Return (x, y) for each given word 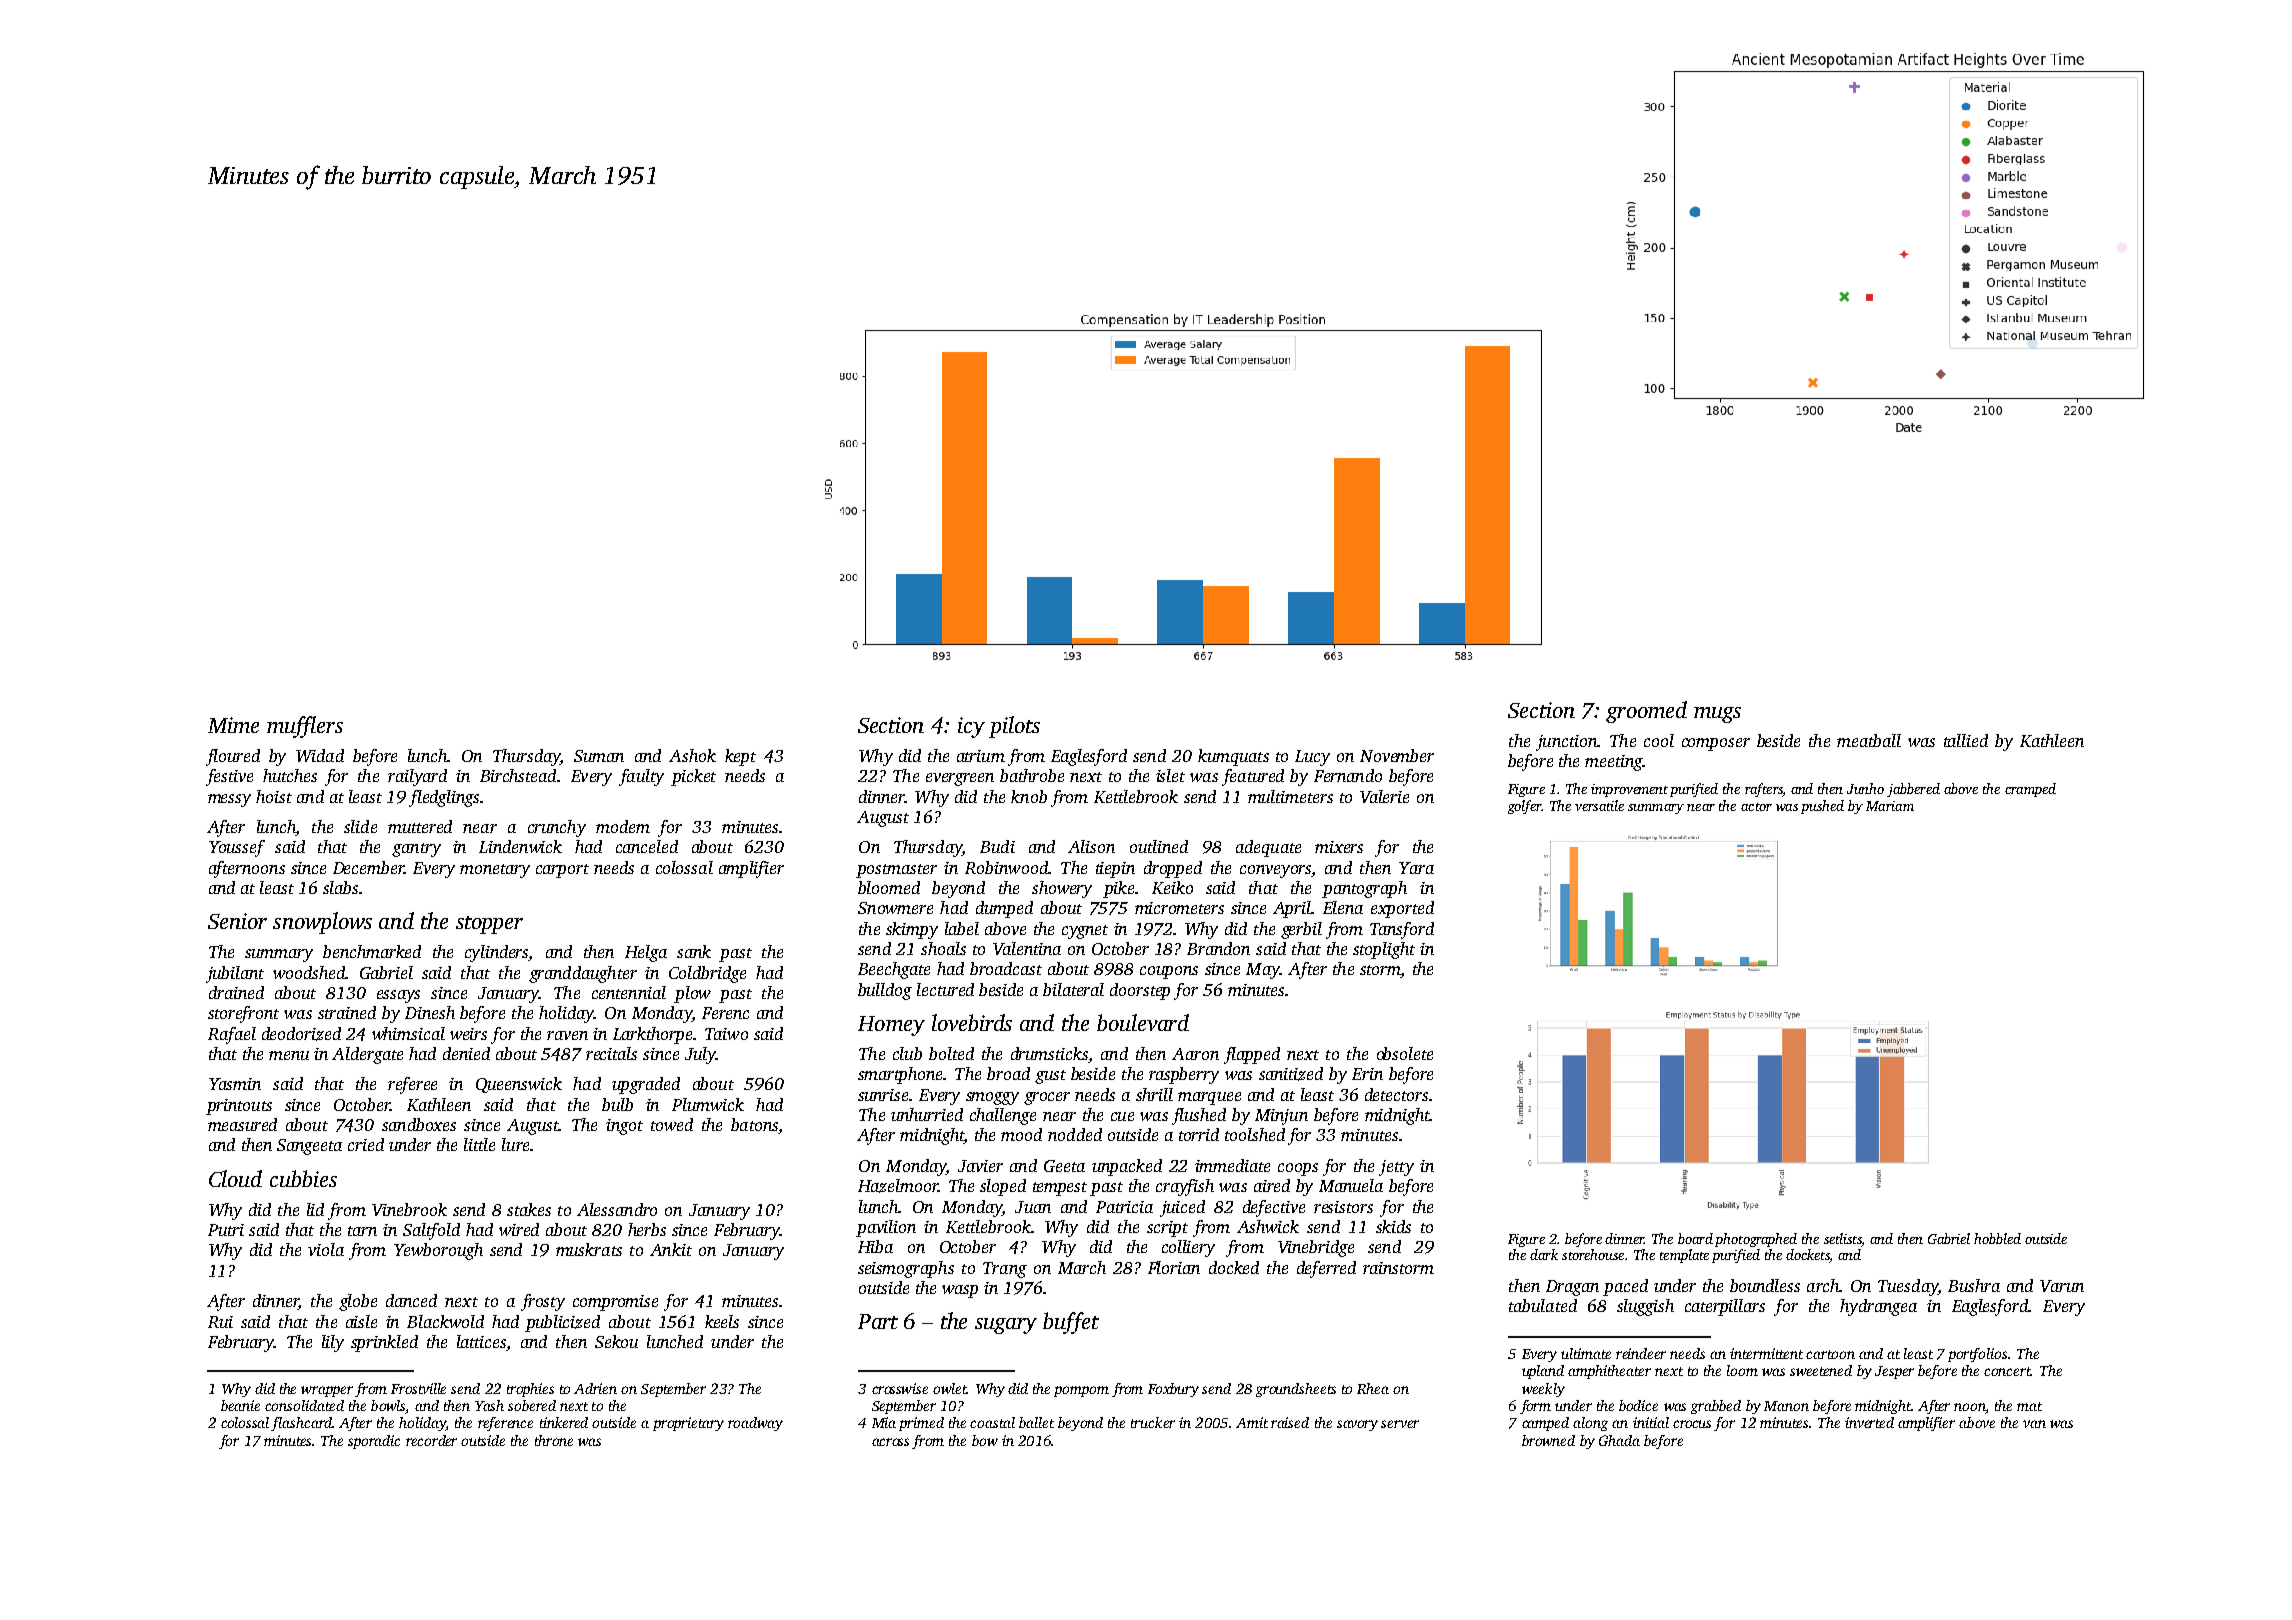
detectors (1396, 1094)
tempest (1060, 1189)
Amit (1252, 1422)
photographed (1756, 1240)
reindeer (1641, 1353)
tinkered (564, 1422)
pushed (1822, 807)
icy (971, 727)
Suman (599, 756)
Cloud (235, 1178)
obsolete (1405, 1053)
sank (694, 951)
